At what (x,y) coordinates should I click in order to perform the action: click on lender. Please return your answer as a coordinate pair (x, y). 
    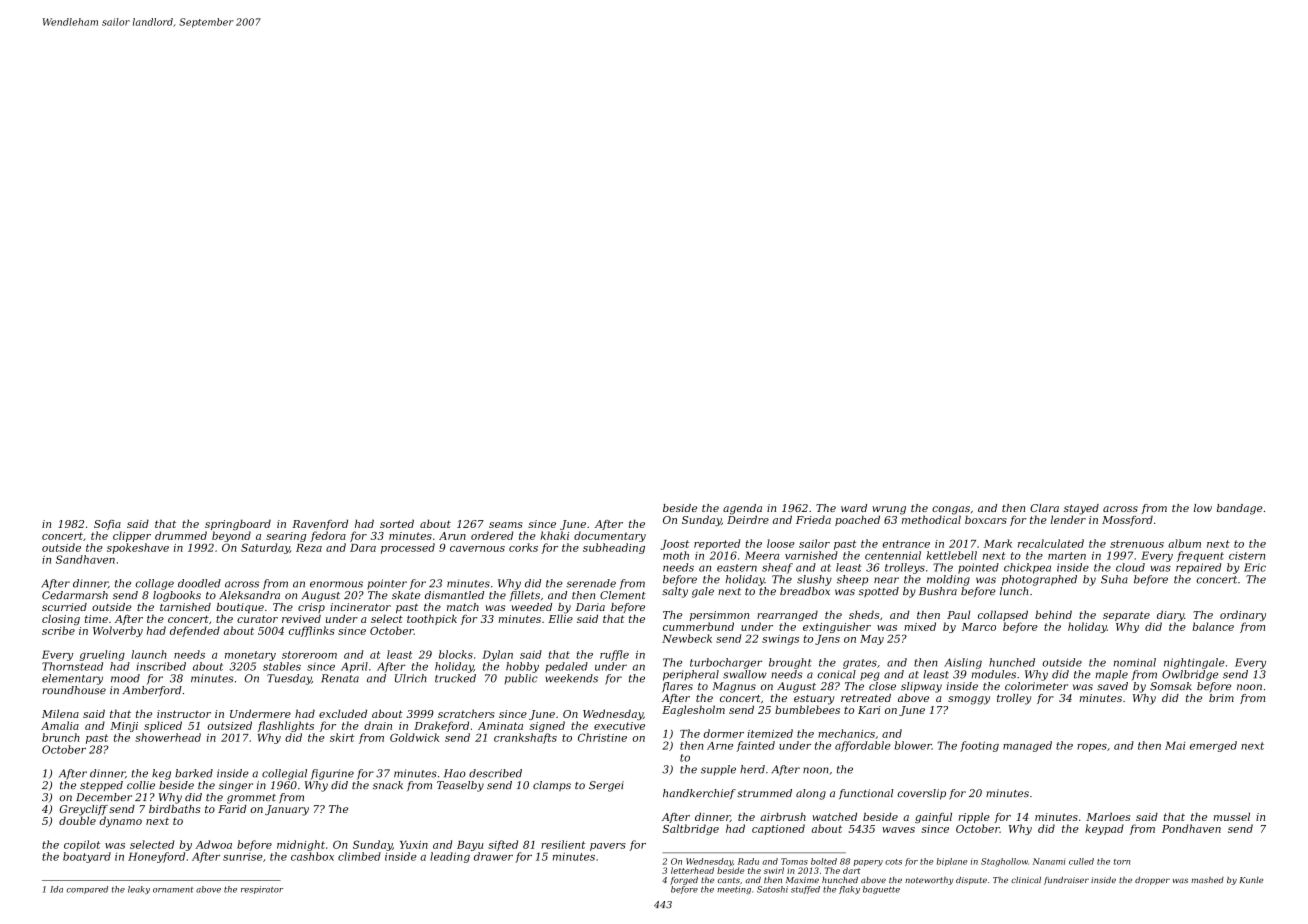
    Looking at the image, I should click on (1068, 519).
